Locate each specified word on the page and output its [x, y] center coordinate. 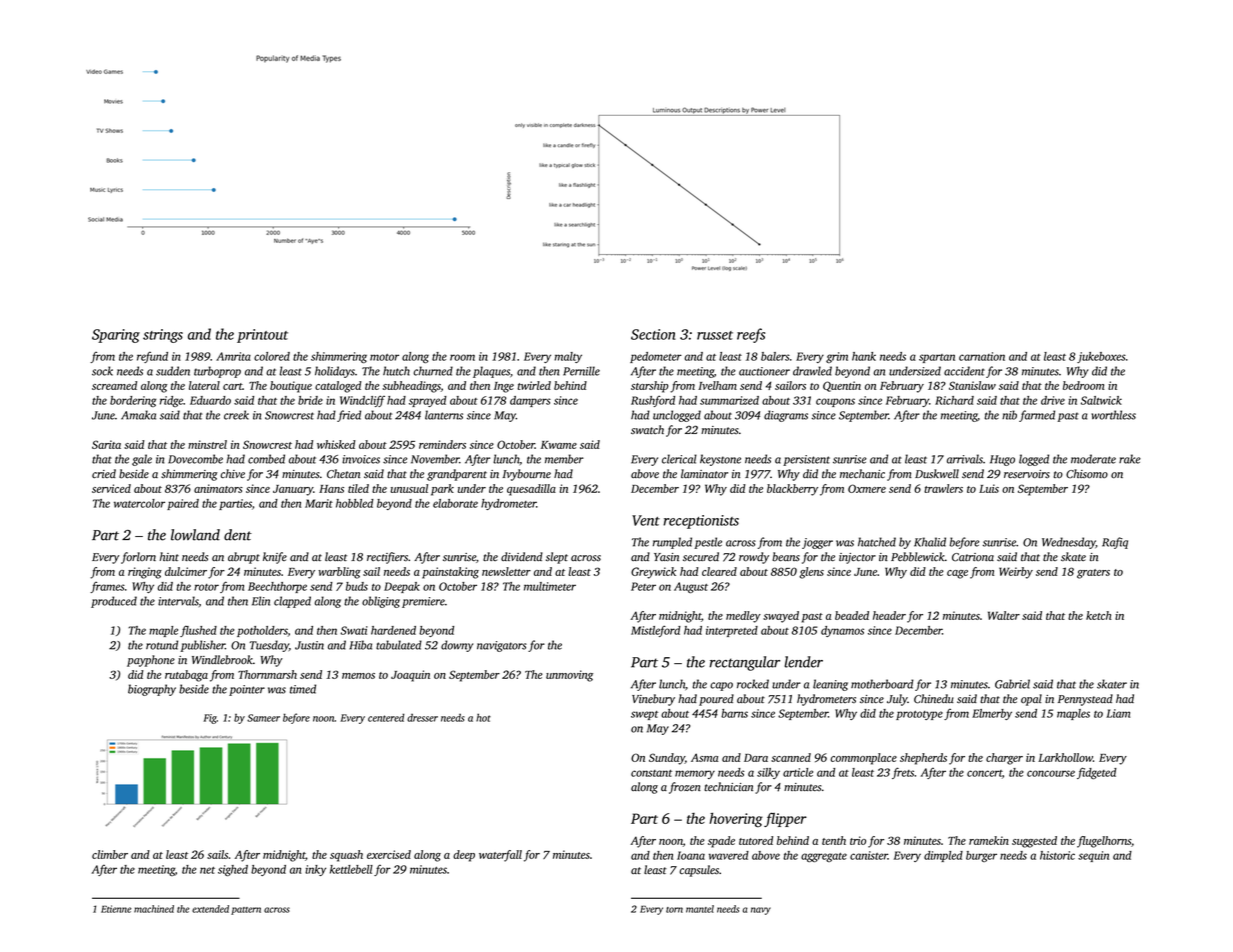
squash [346, 856]
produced [114, 602]
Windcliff [362, 401]
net [207, 870]
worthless [1113, 415]
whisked [336, 444]
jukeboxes [1101, 357]
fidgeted [1097, 773]
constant [651, 773]
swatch [647, 430]
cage [957, 574]
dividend [522, 557]
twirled [534, 385]
